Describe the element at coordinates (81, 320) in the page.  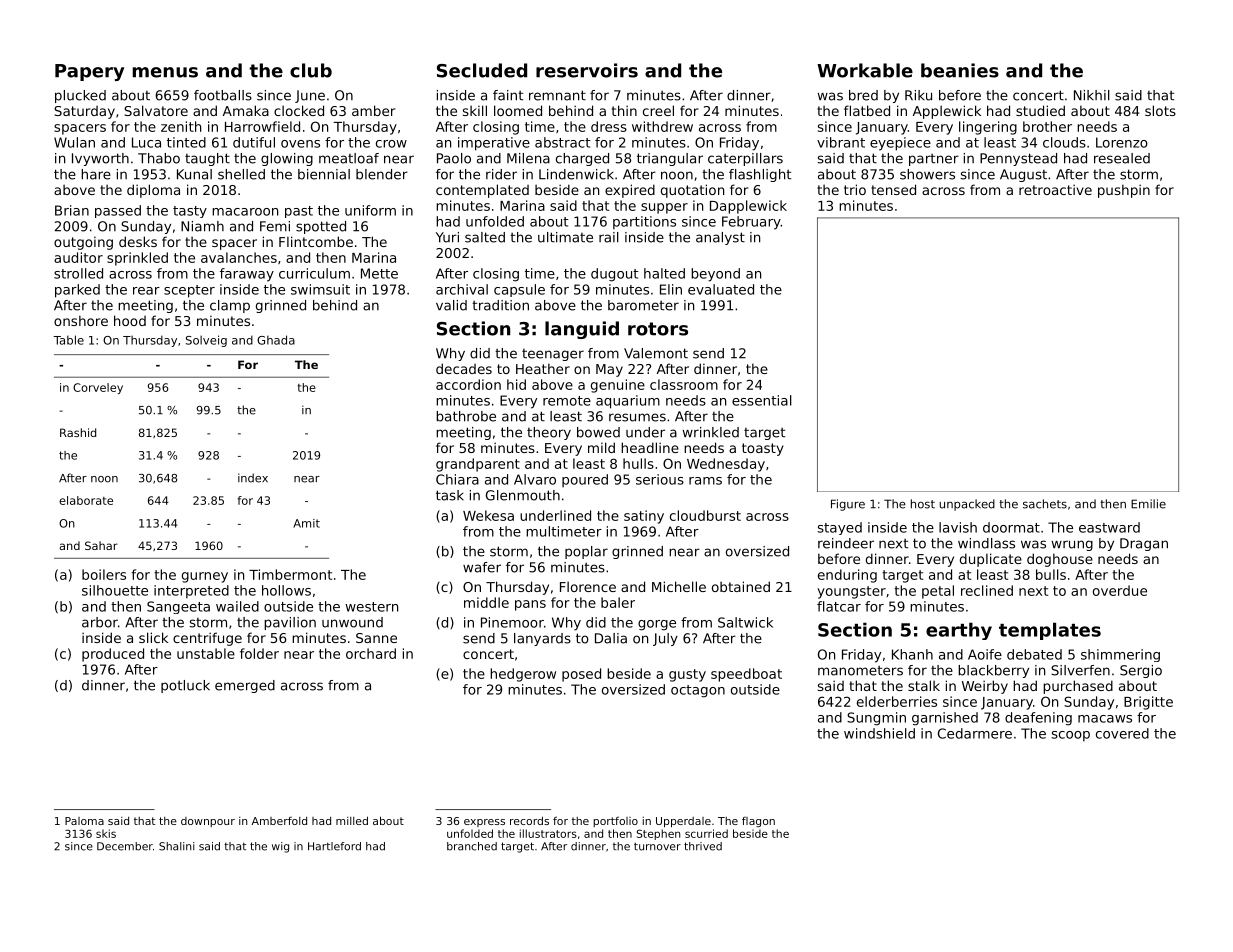
I see `onshore` at that location.
